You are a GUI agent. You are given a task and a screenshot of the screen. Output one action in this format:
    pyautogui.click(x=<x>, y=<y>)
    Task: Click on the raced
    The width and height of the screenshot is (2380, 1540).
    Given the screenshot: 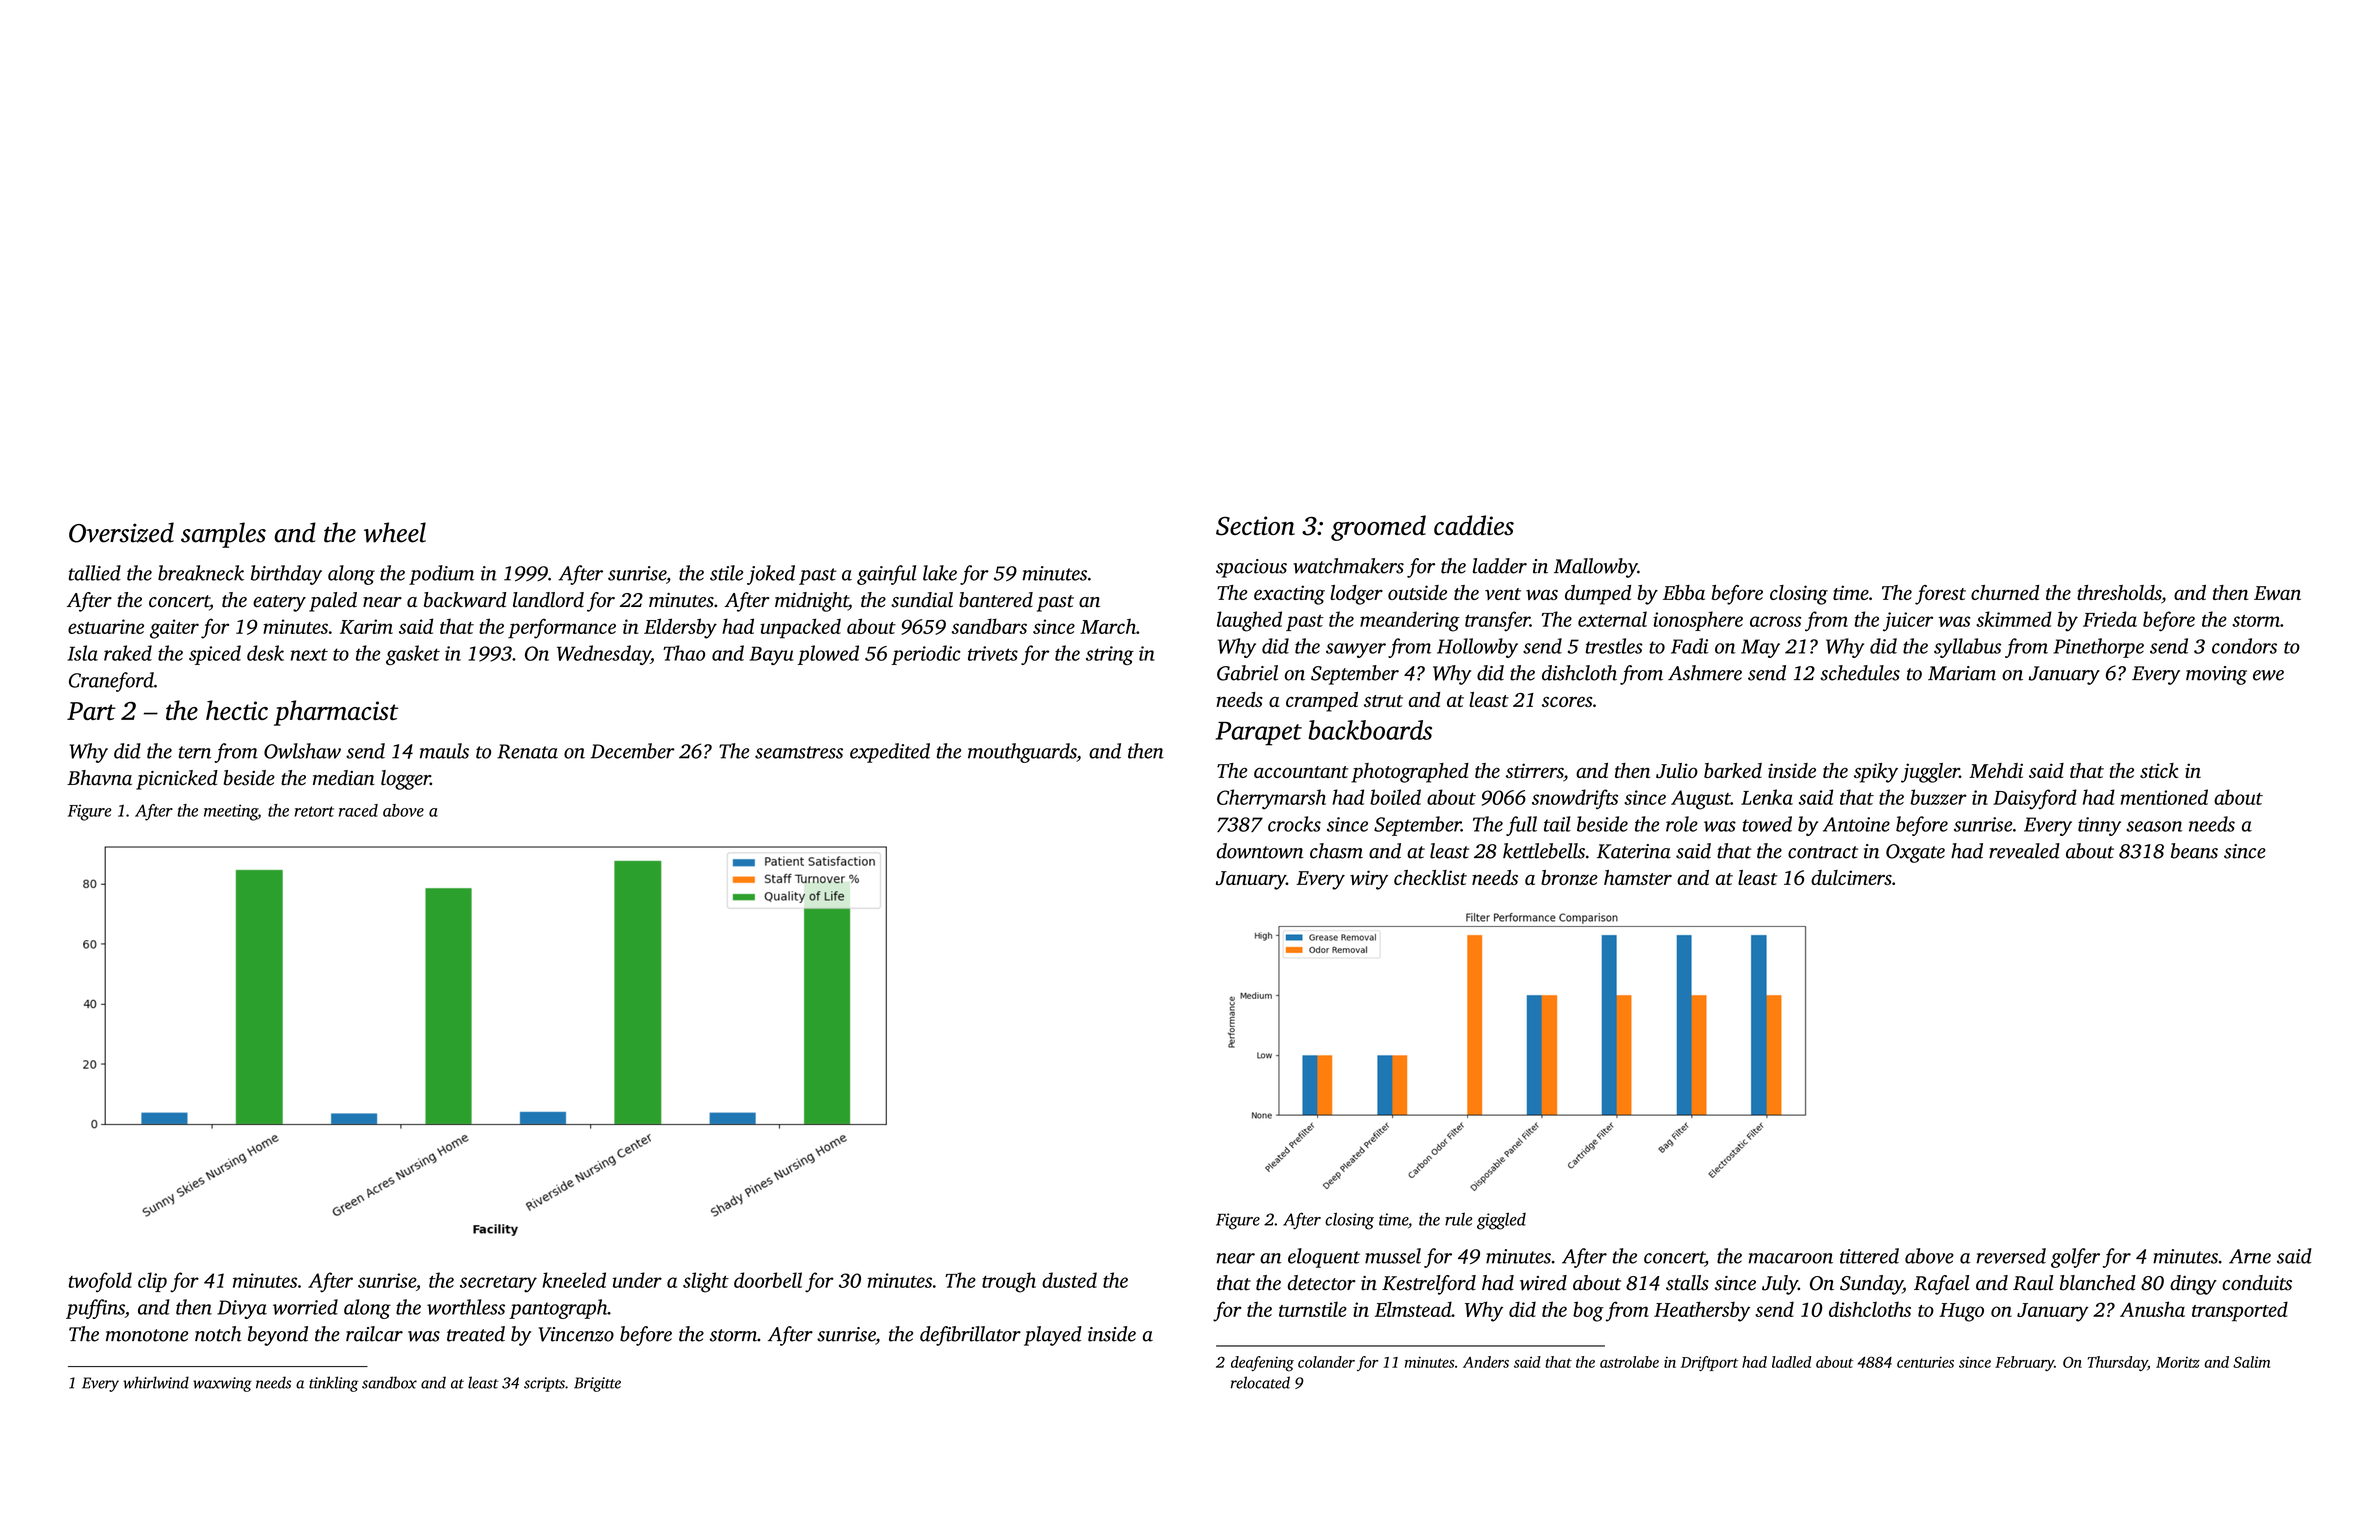 What is the action you would take?
    pyautogui.click(x=358, y=810)
